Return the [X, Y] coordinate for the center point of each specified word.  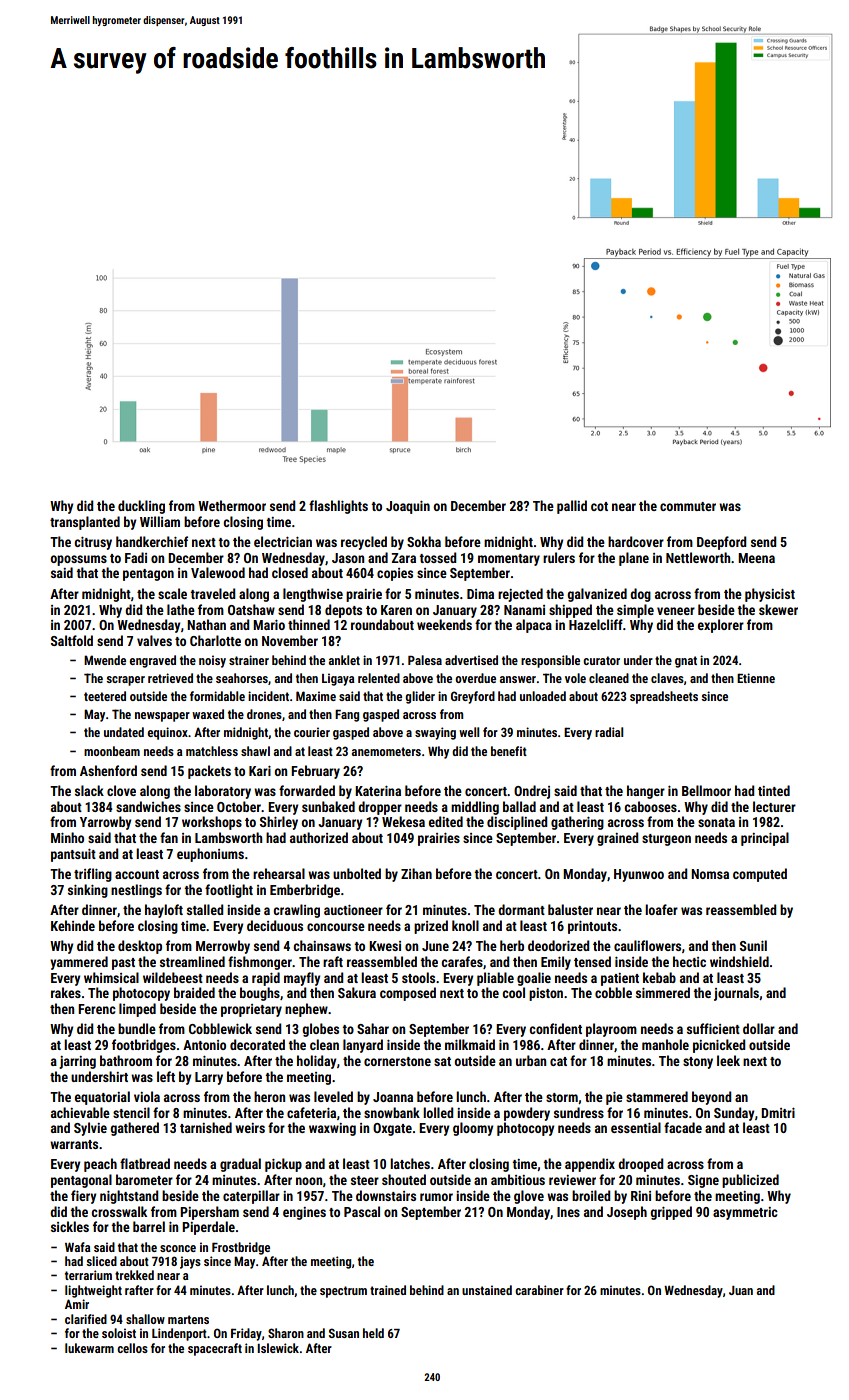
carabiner [539, 1290]
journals [736, 994]
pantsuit [73, 855]
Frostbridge [241, 1248]
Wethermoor [232, 505]
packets [209, 772]
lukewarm [89, 1348]
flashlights [338, 507]
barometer [144, 1179]
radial [609, 732]
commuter [688, 506]
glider [420, 697]
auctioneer [353, 910]
